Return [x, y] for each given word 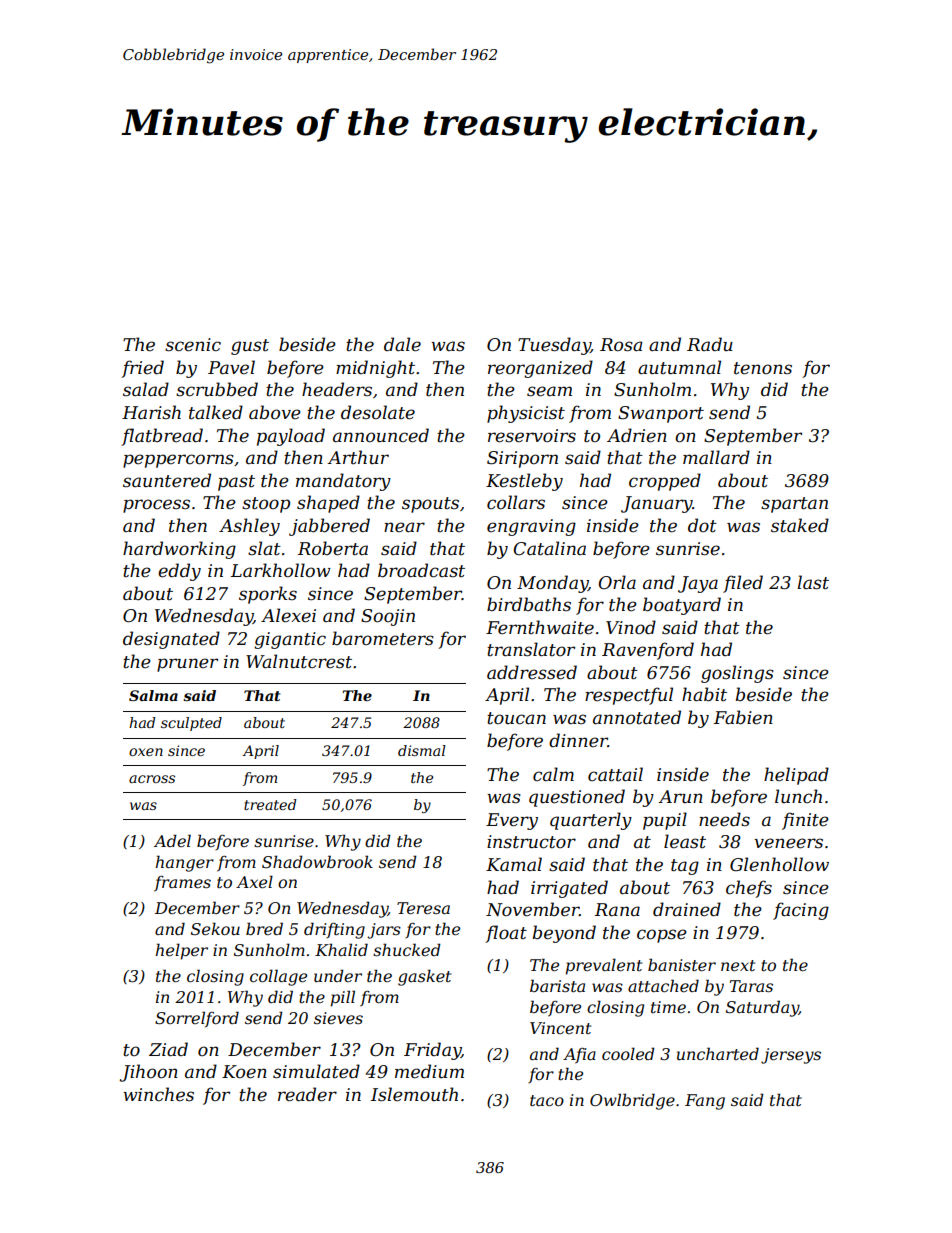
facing [801, 911]
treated [270, 804]
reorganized [540, 369]
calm [553, 774]
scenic [193, 345]
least [685, 841]
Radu [710, 344]
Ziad [168, 1049]
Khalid [341, 949]
